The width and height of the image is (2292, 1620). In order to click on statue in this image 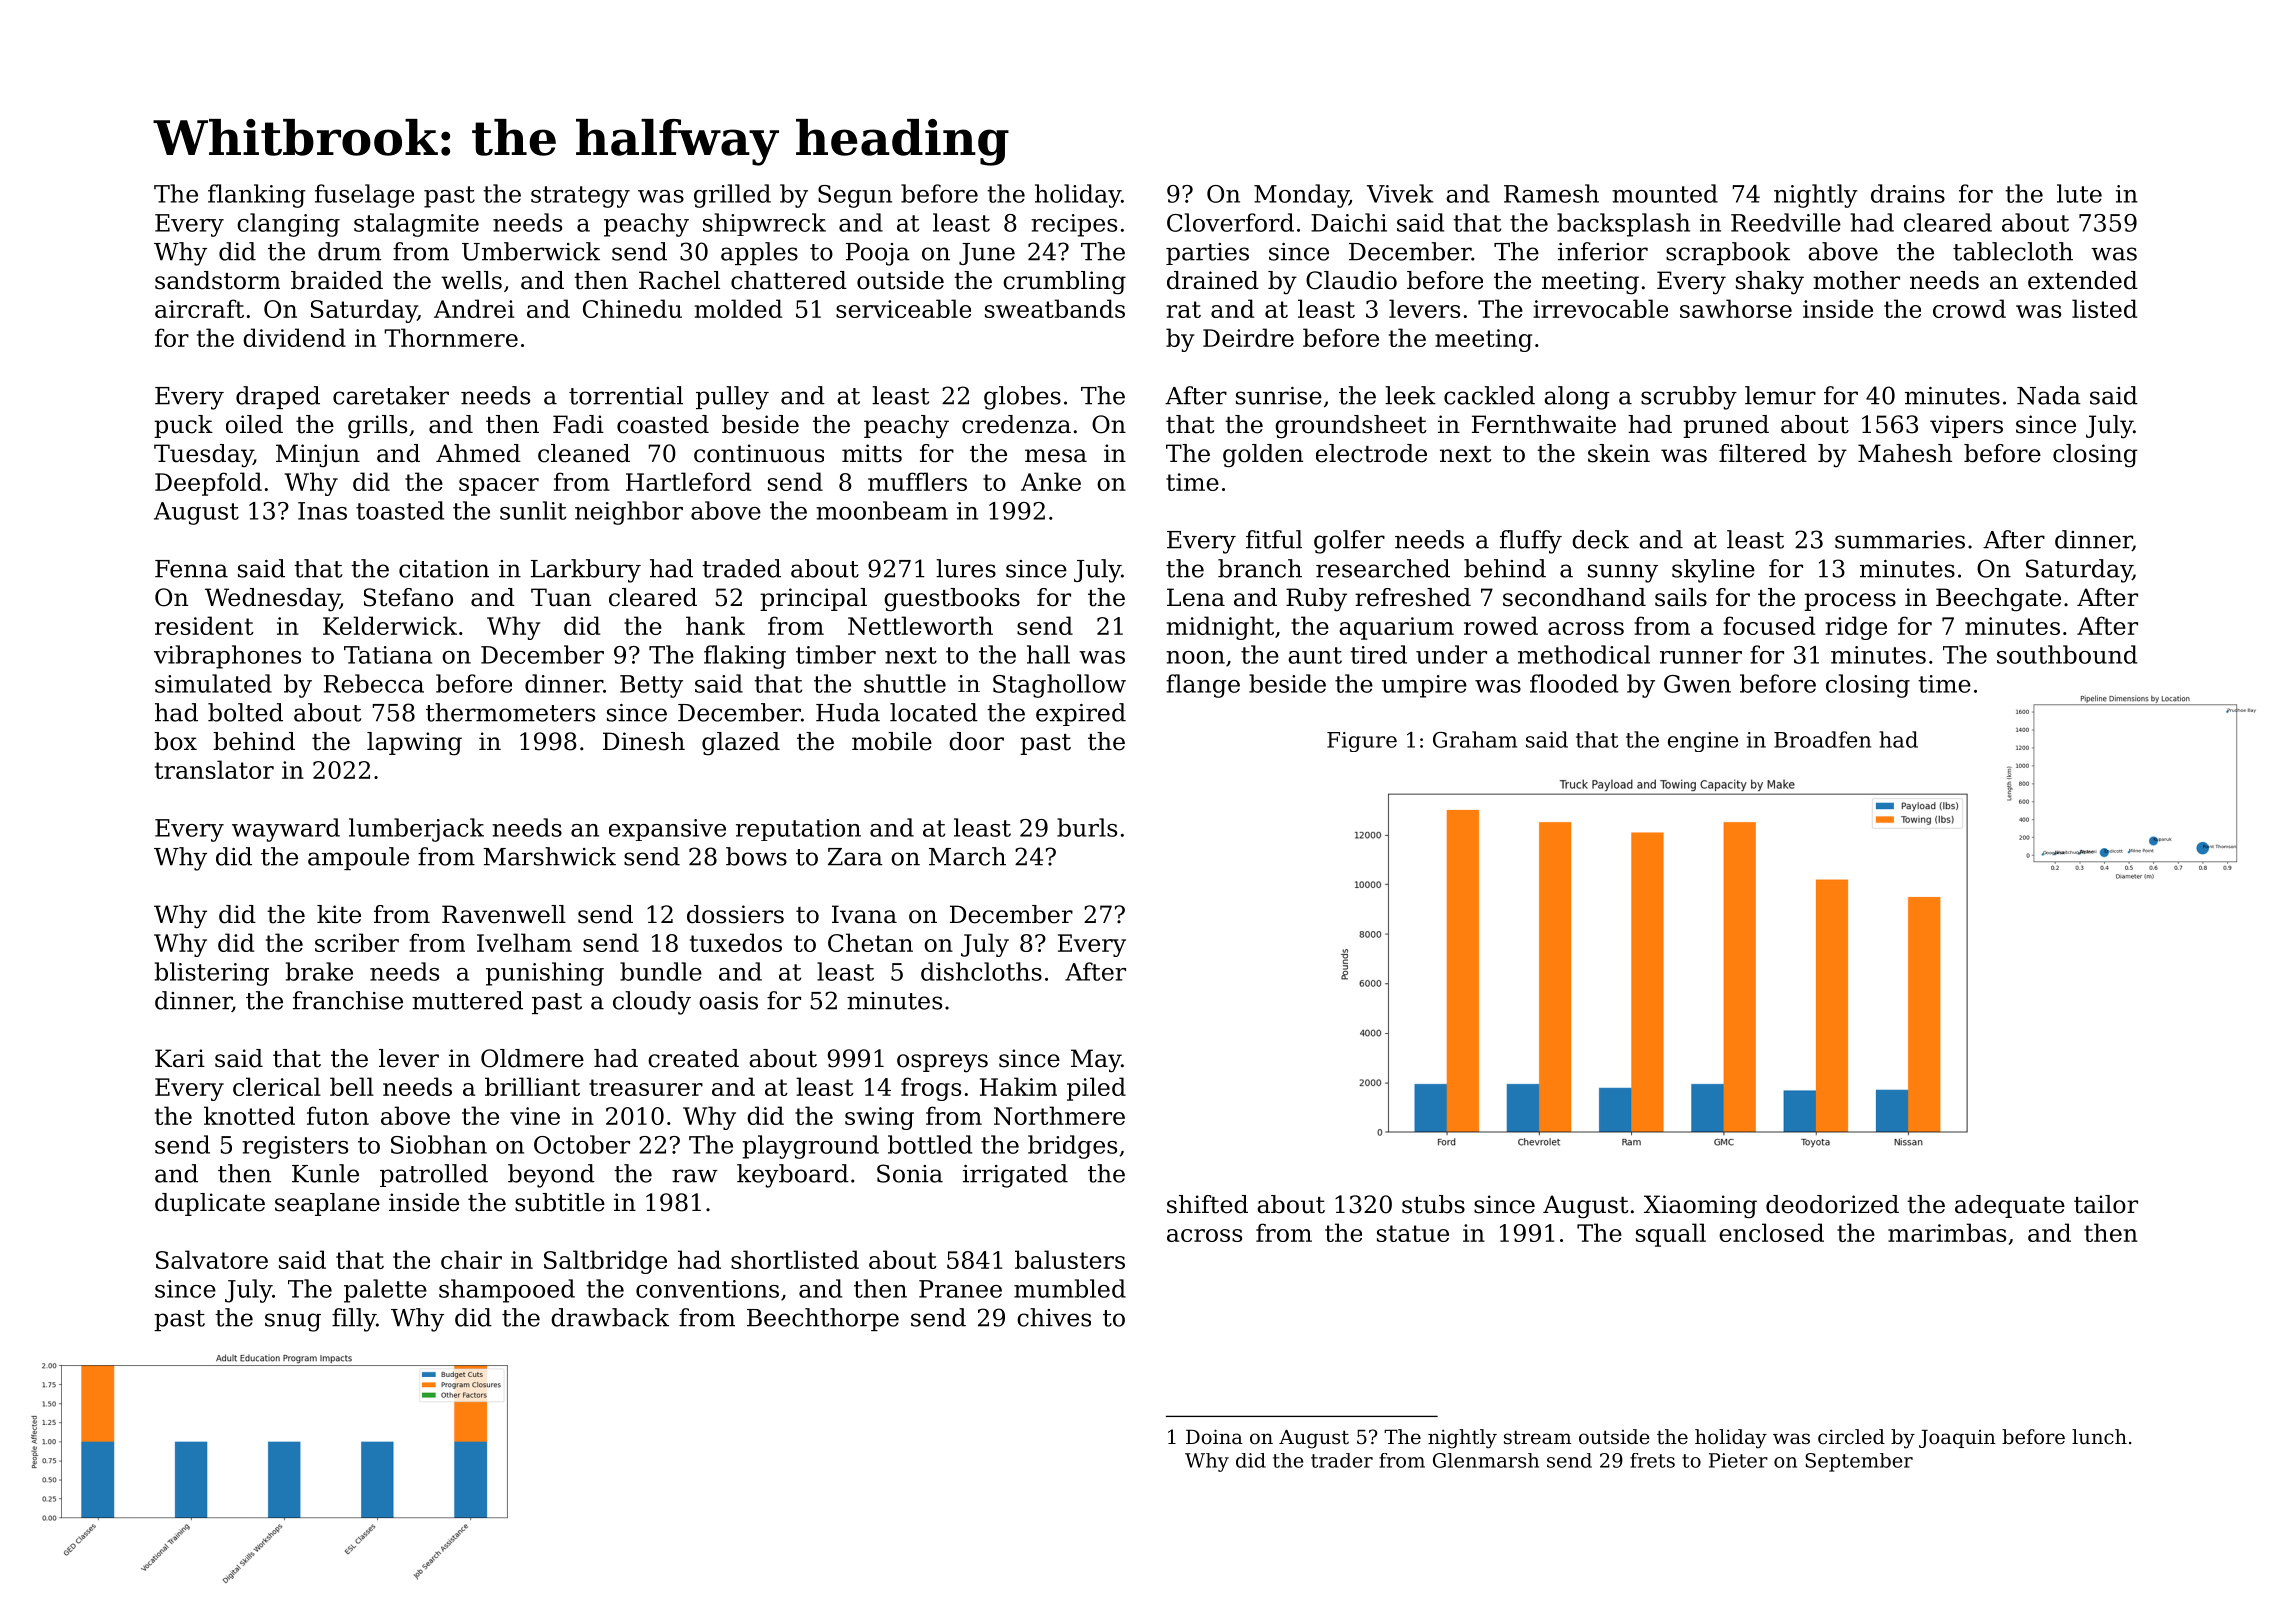, I will do `click(1413, 1233)`.
